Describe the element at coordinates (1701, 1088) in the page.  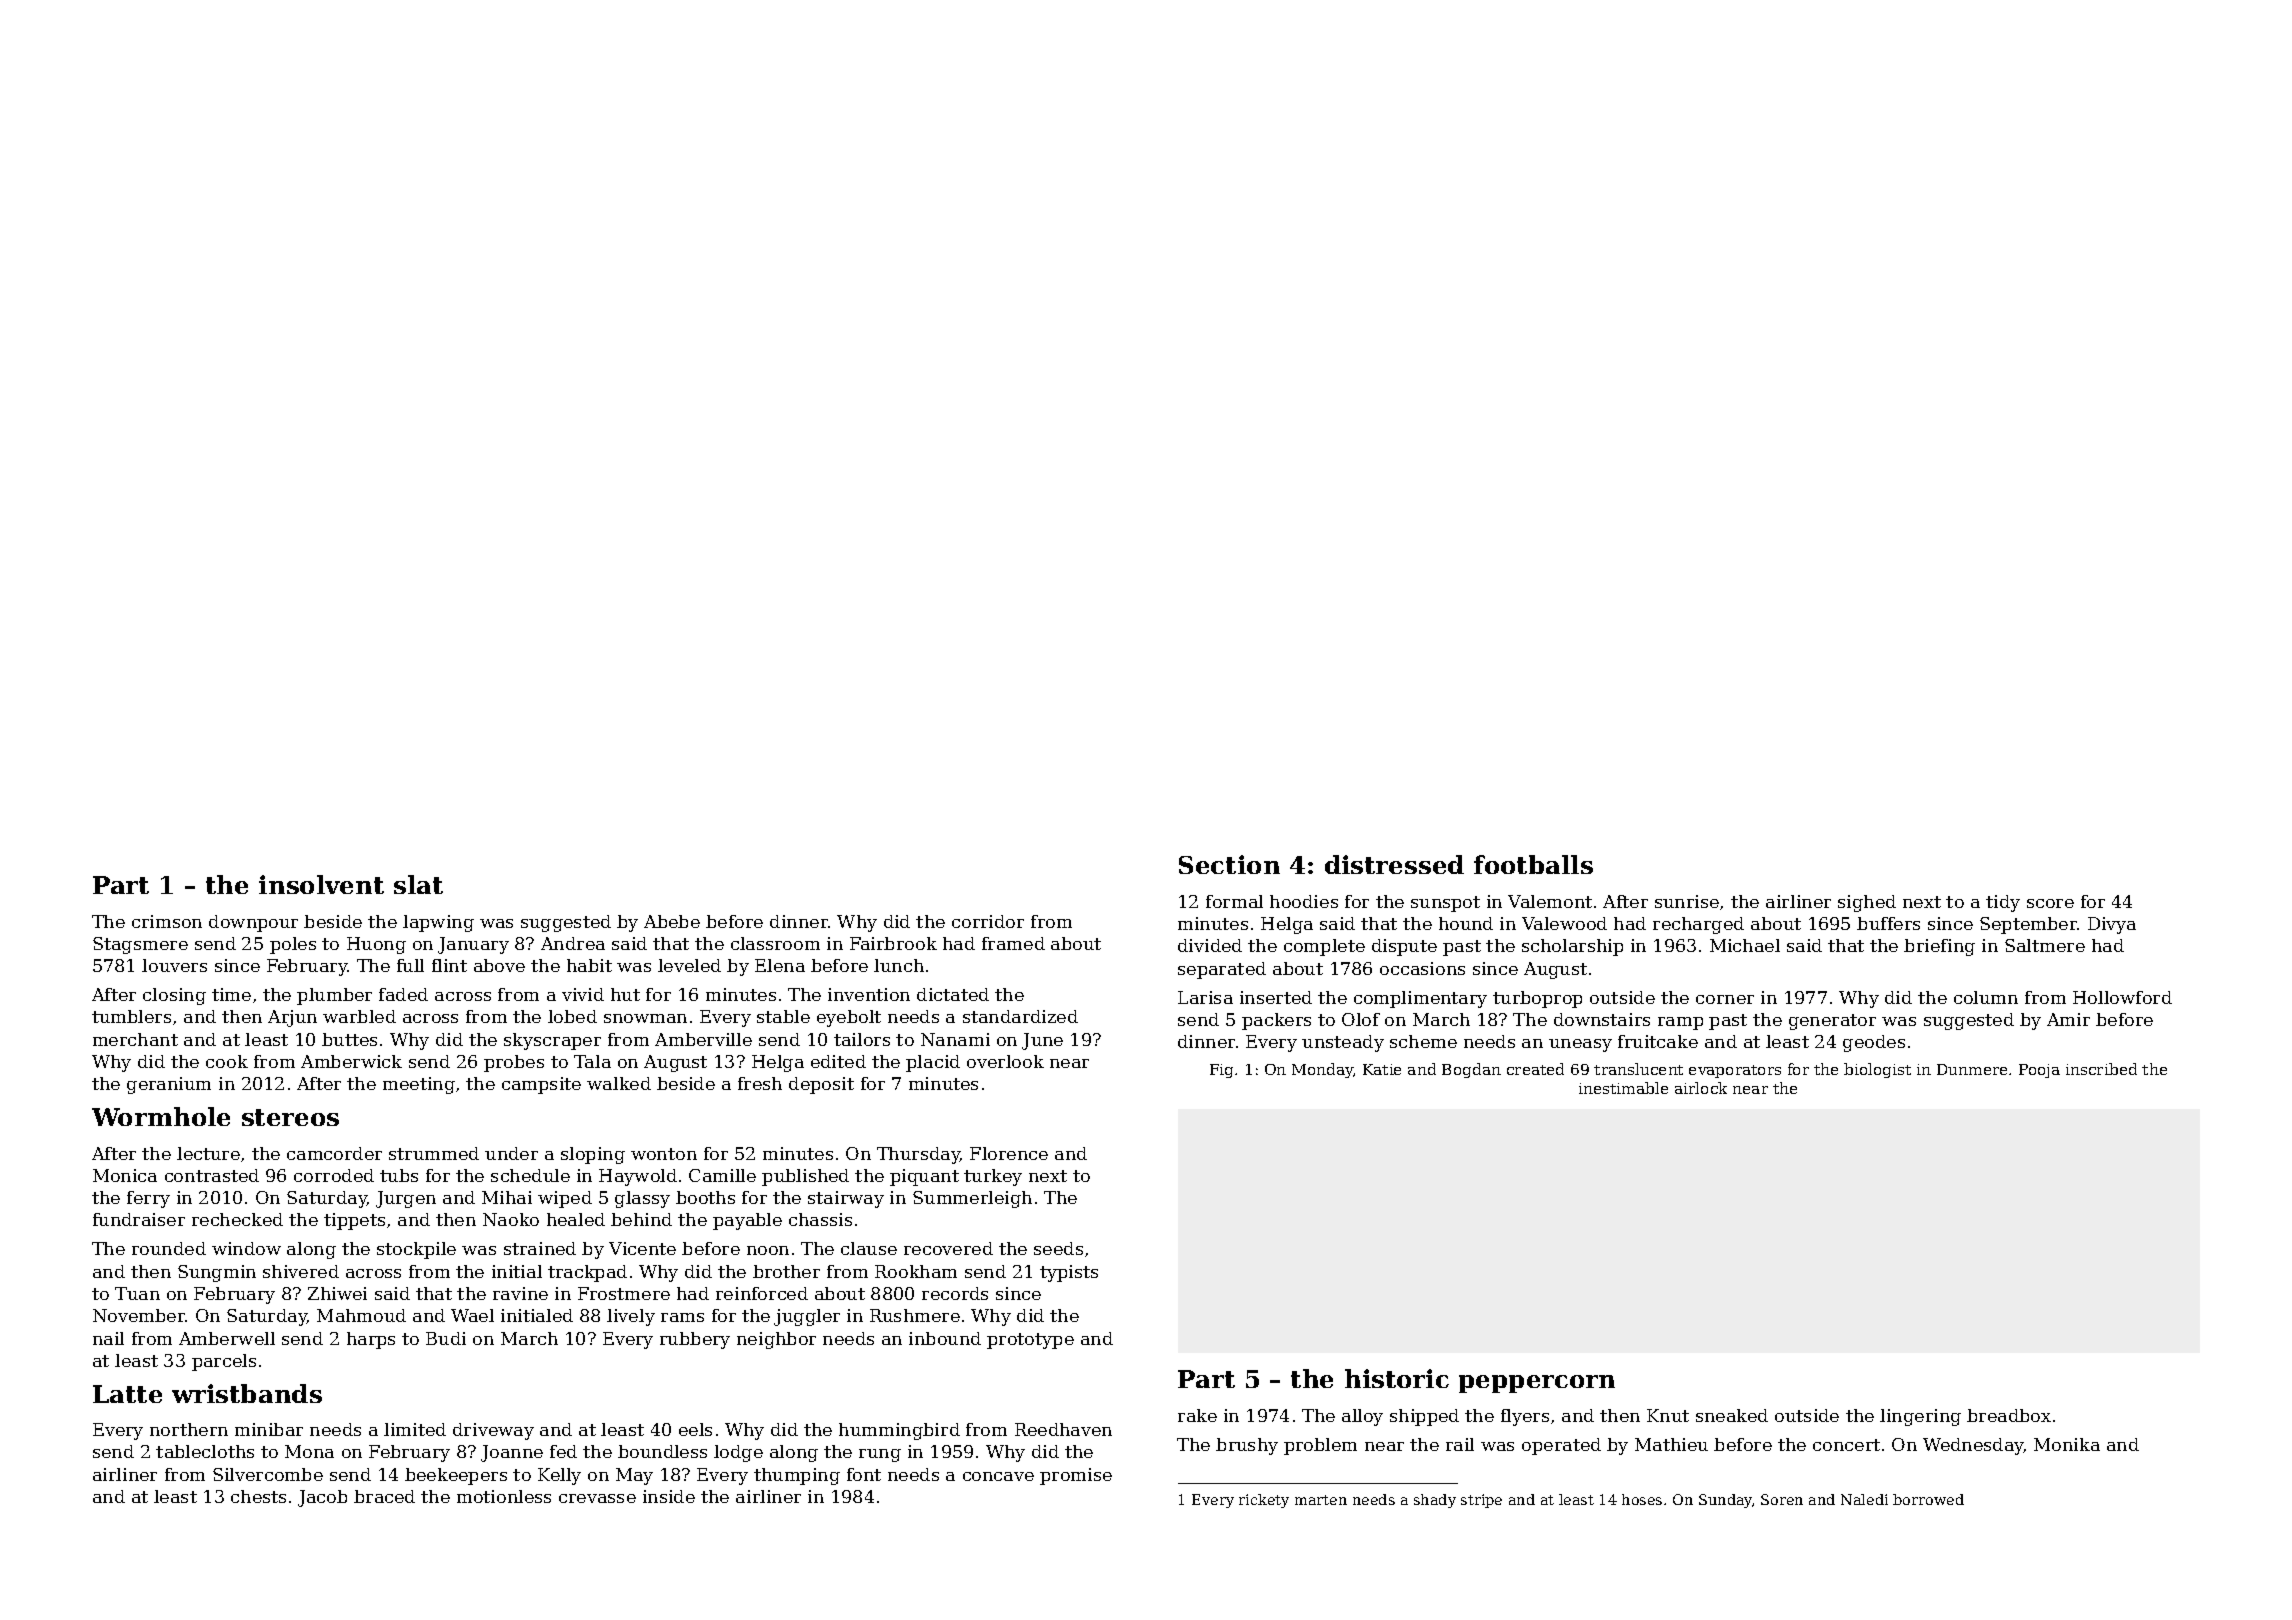
I see `airlock` at that location.
